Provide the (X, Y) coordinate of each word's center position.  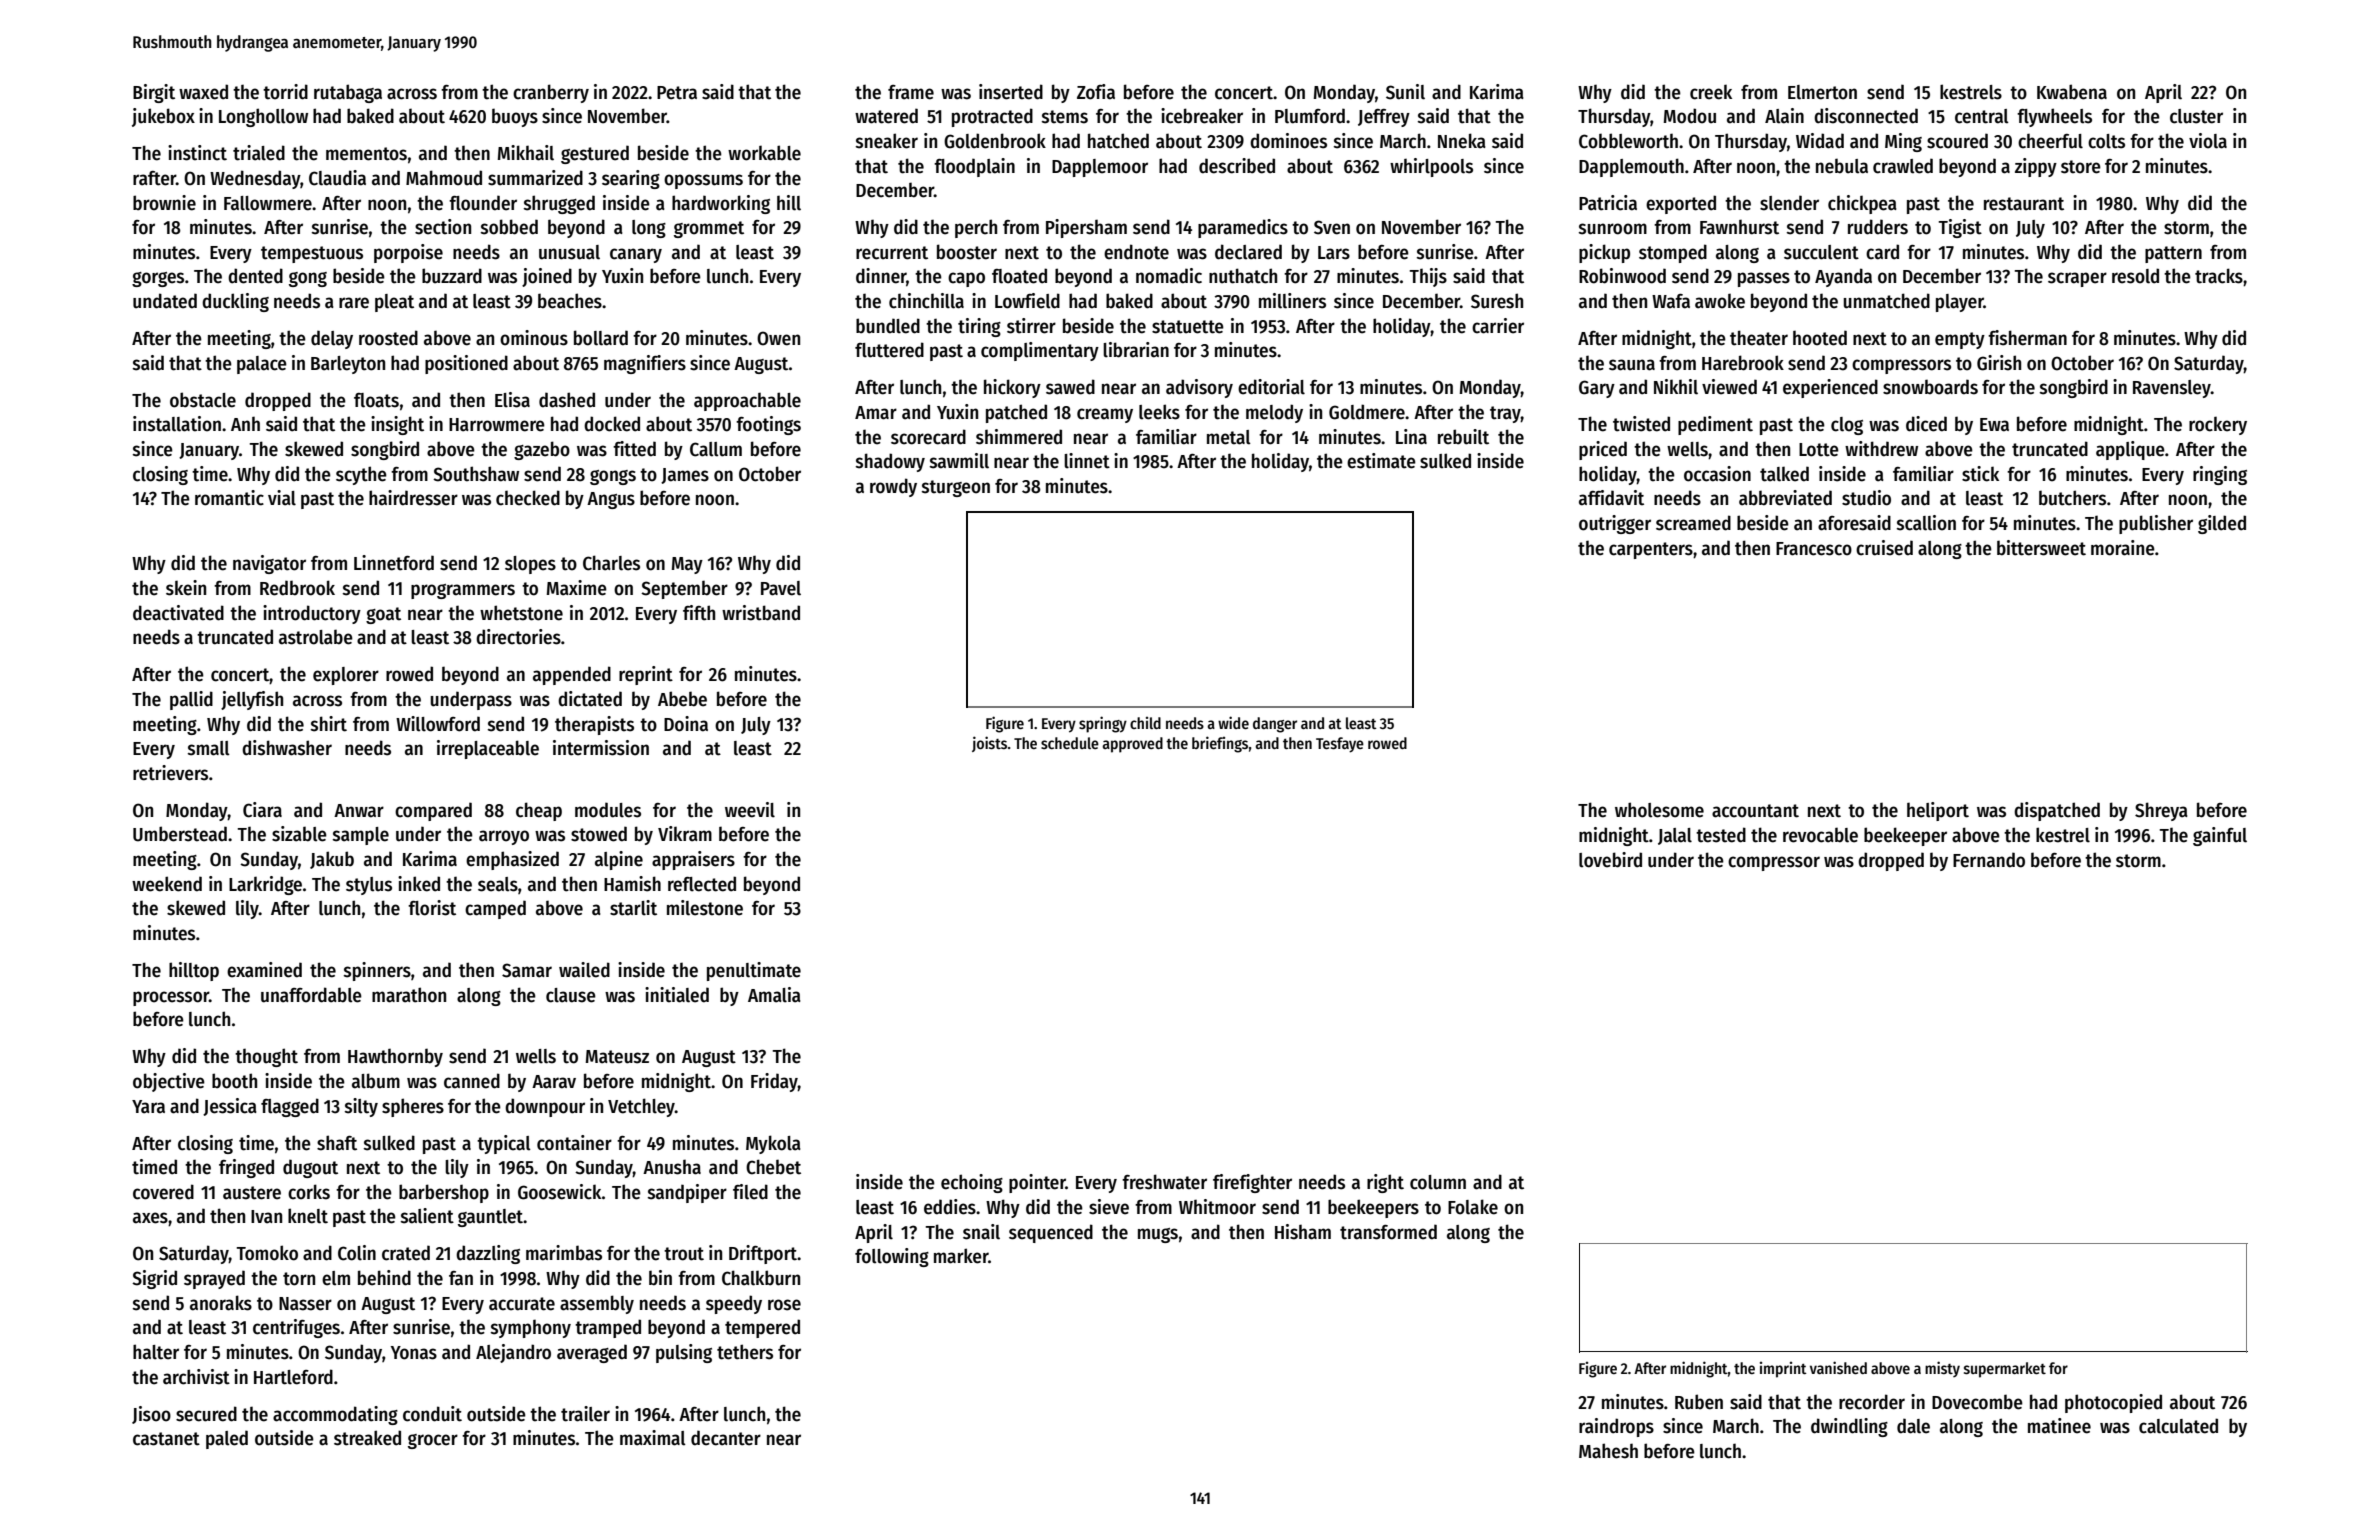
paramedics (1243, 228)
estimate (1381, 461)
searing (631, 179)
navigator (269, 564)
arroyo (504, 837)
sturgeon (956, 488)
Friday (774, 1082)
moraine (2123, 548)
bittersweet (2041, 548)
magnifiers (645, 364)
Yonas (414, 1353)
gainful (2220, 836)
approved (1132, 745)
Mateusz (617, 1057)
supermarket (2005, 1370)
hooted (1820, 338)
